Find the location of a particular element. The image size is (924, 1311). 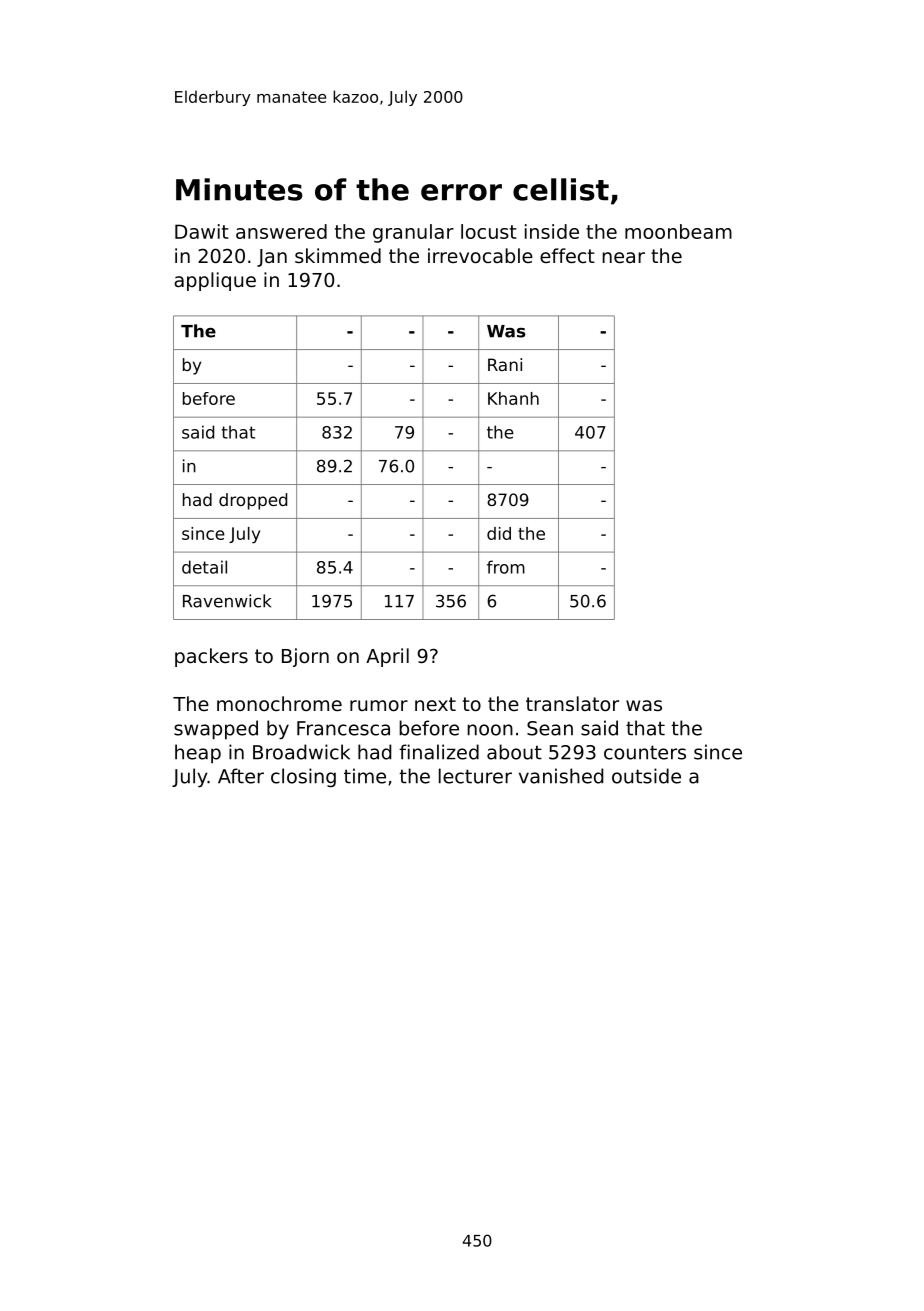

dropped is located at coordinates (253, 501).
